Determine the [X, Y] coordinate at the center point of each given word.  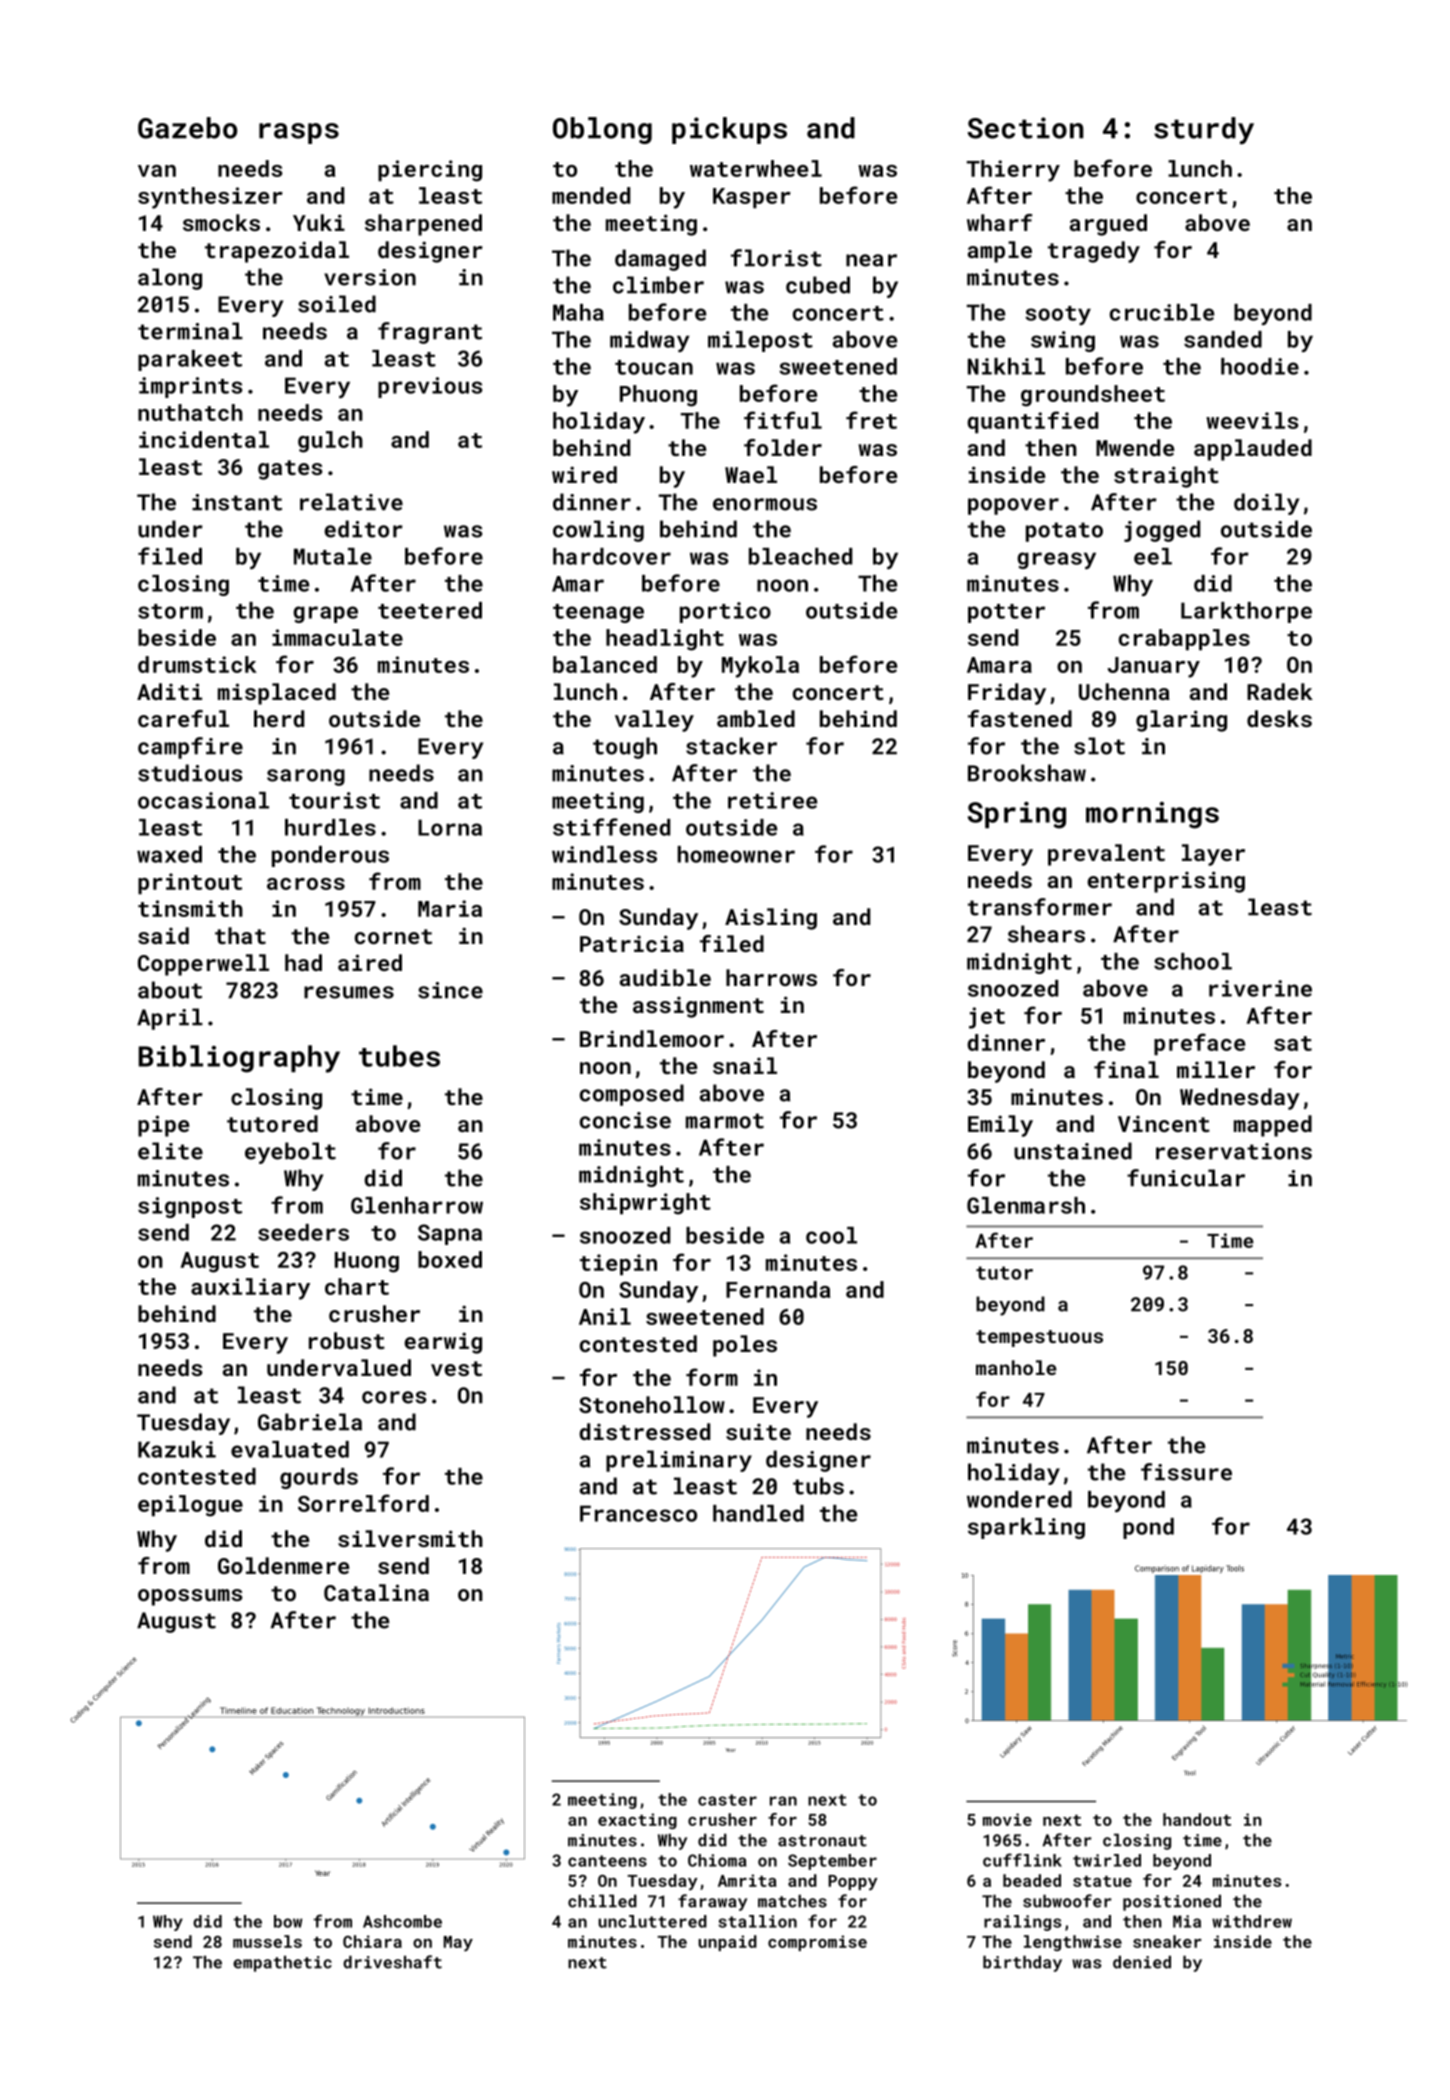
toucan [654, 367]
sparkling [1026, 1528]
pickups [729, 130]
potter [1006, 613]
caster [727, 1800]
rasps [299, 133]
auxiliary [250, 1289]
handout [1197, 1819]
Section [1025, 128]
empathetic [282, 1964]
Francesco [638, 1513]
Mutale [333, 556]
